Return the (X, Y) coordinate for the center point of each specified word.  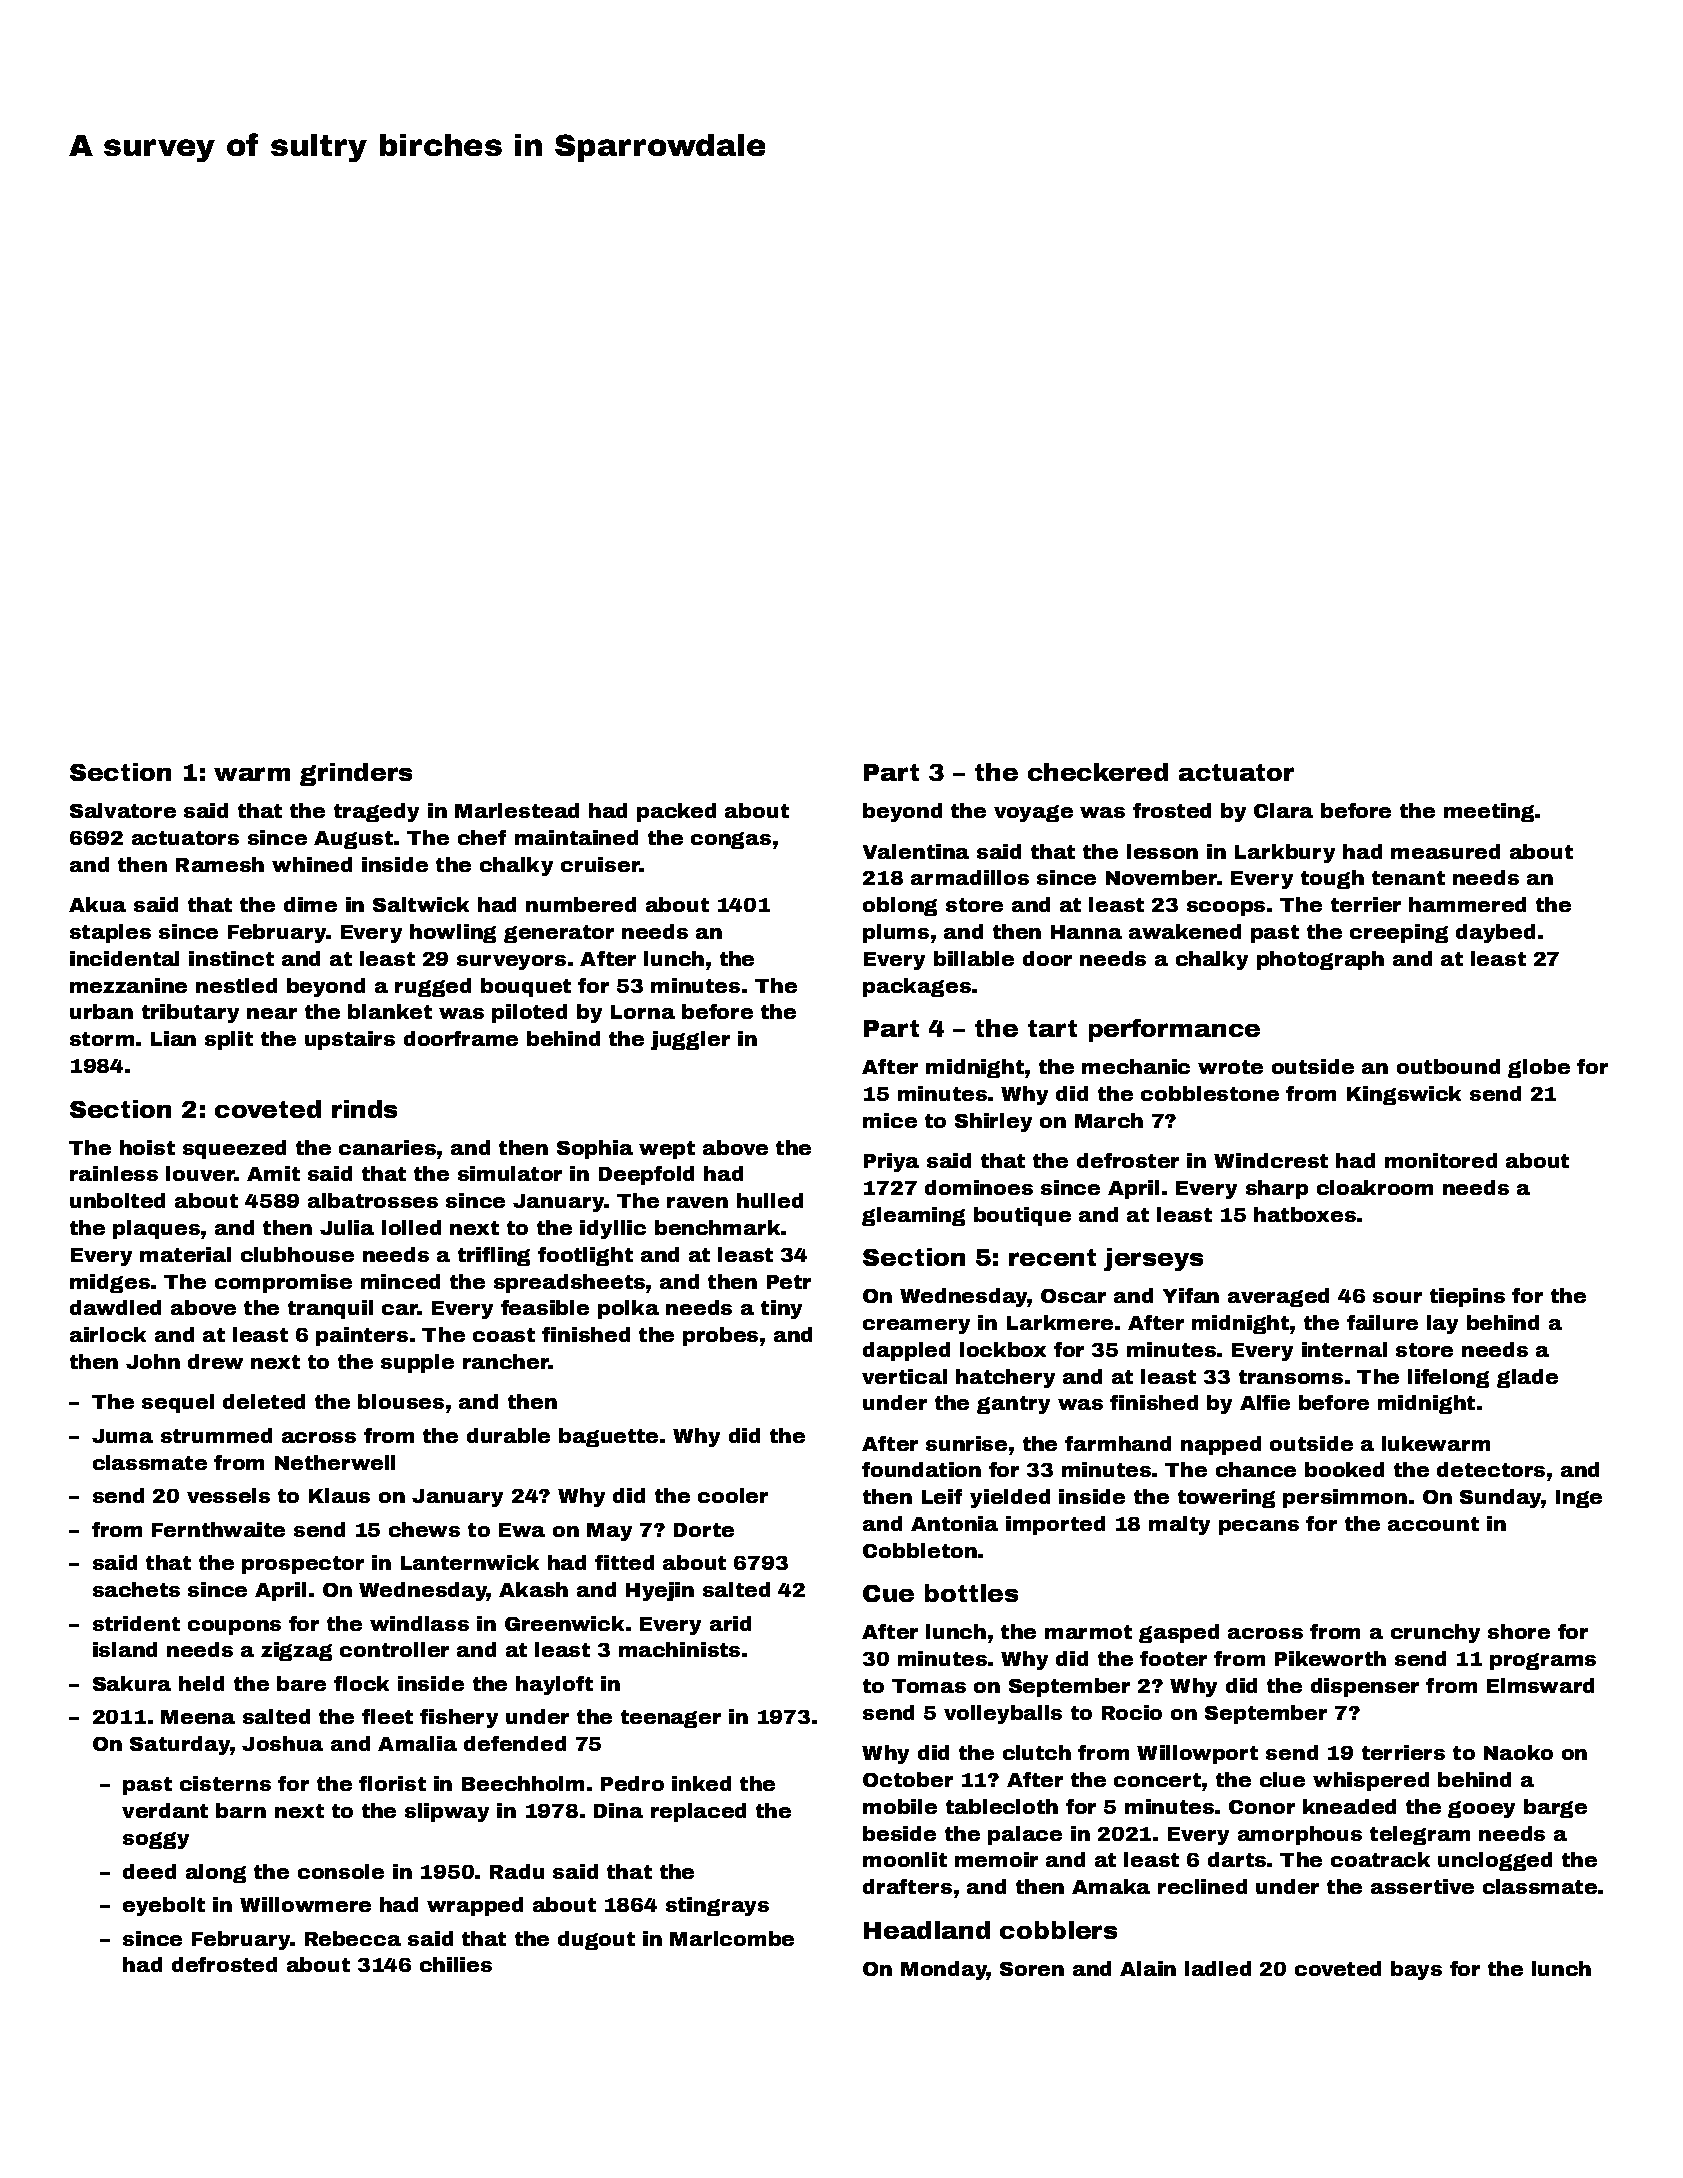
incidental (124, 958)
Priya (891, 1162)
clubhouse (297, 1254)
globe (1539, 1068)
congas (731, 840)
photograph (1320, 960)
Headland (927, 1930)
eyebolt (164, 1906)
